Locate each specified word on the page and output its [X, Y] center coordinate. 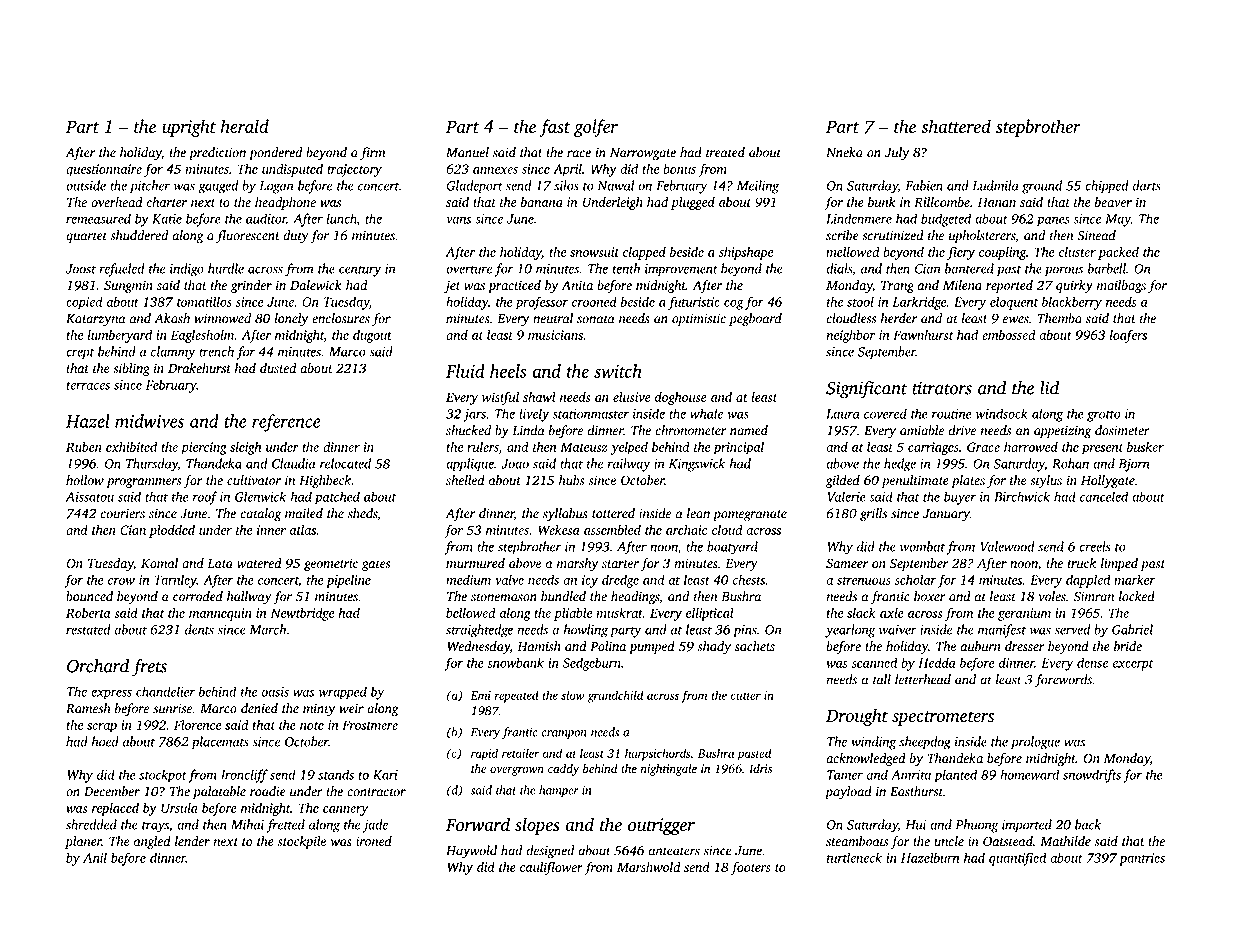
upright [189, 128]
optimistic [699, 319]
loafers [1128, 336]
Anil [95, 857]
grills [873, 515]
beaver [1113, 202]
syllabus [565, 514]
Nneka [844, 152]
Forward [478, 824]
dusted [278, 368]
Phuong [977, 826]
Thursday [152, 465]
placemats [220, 743]
